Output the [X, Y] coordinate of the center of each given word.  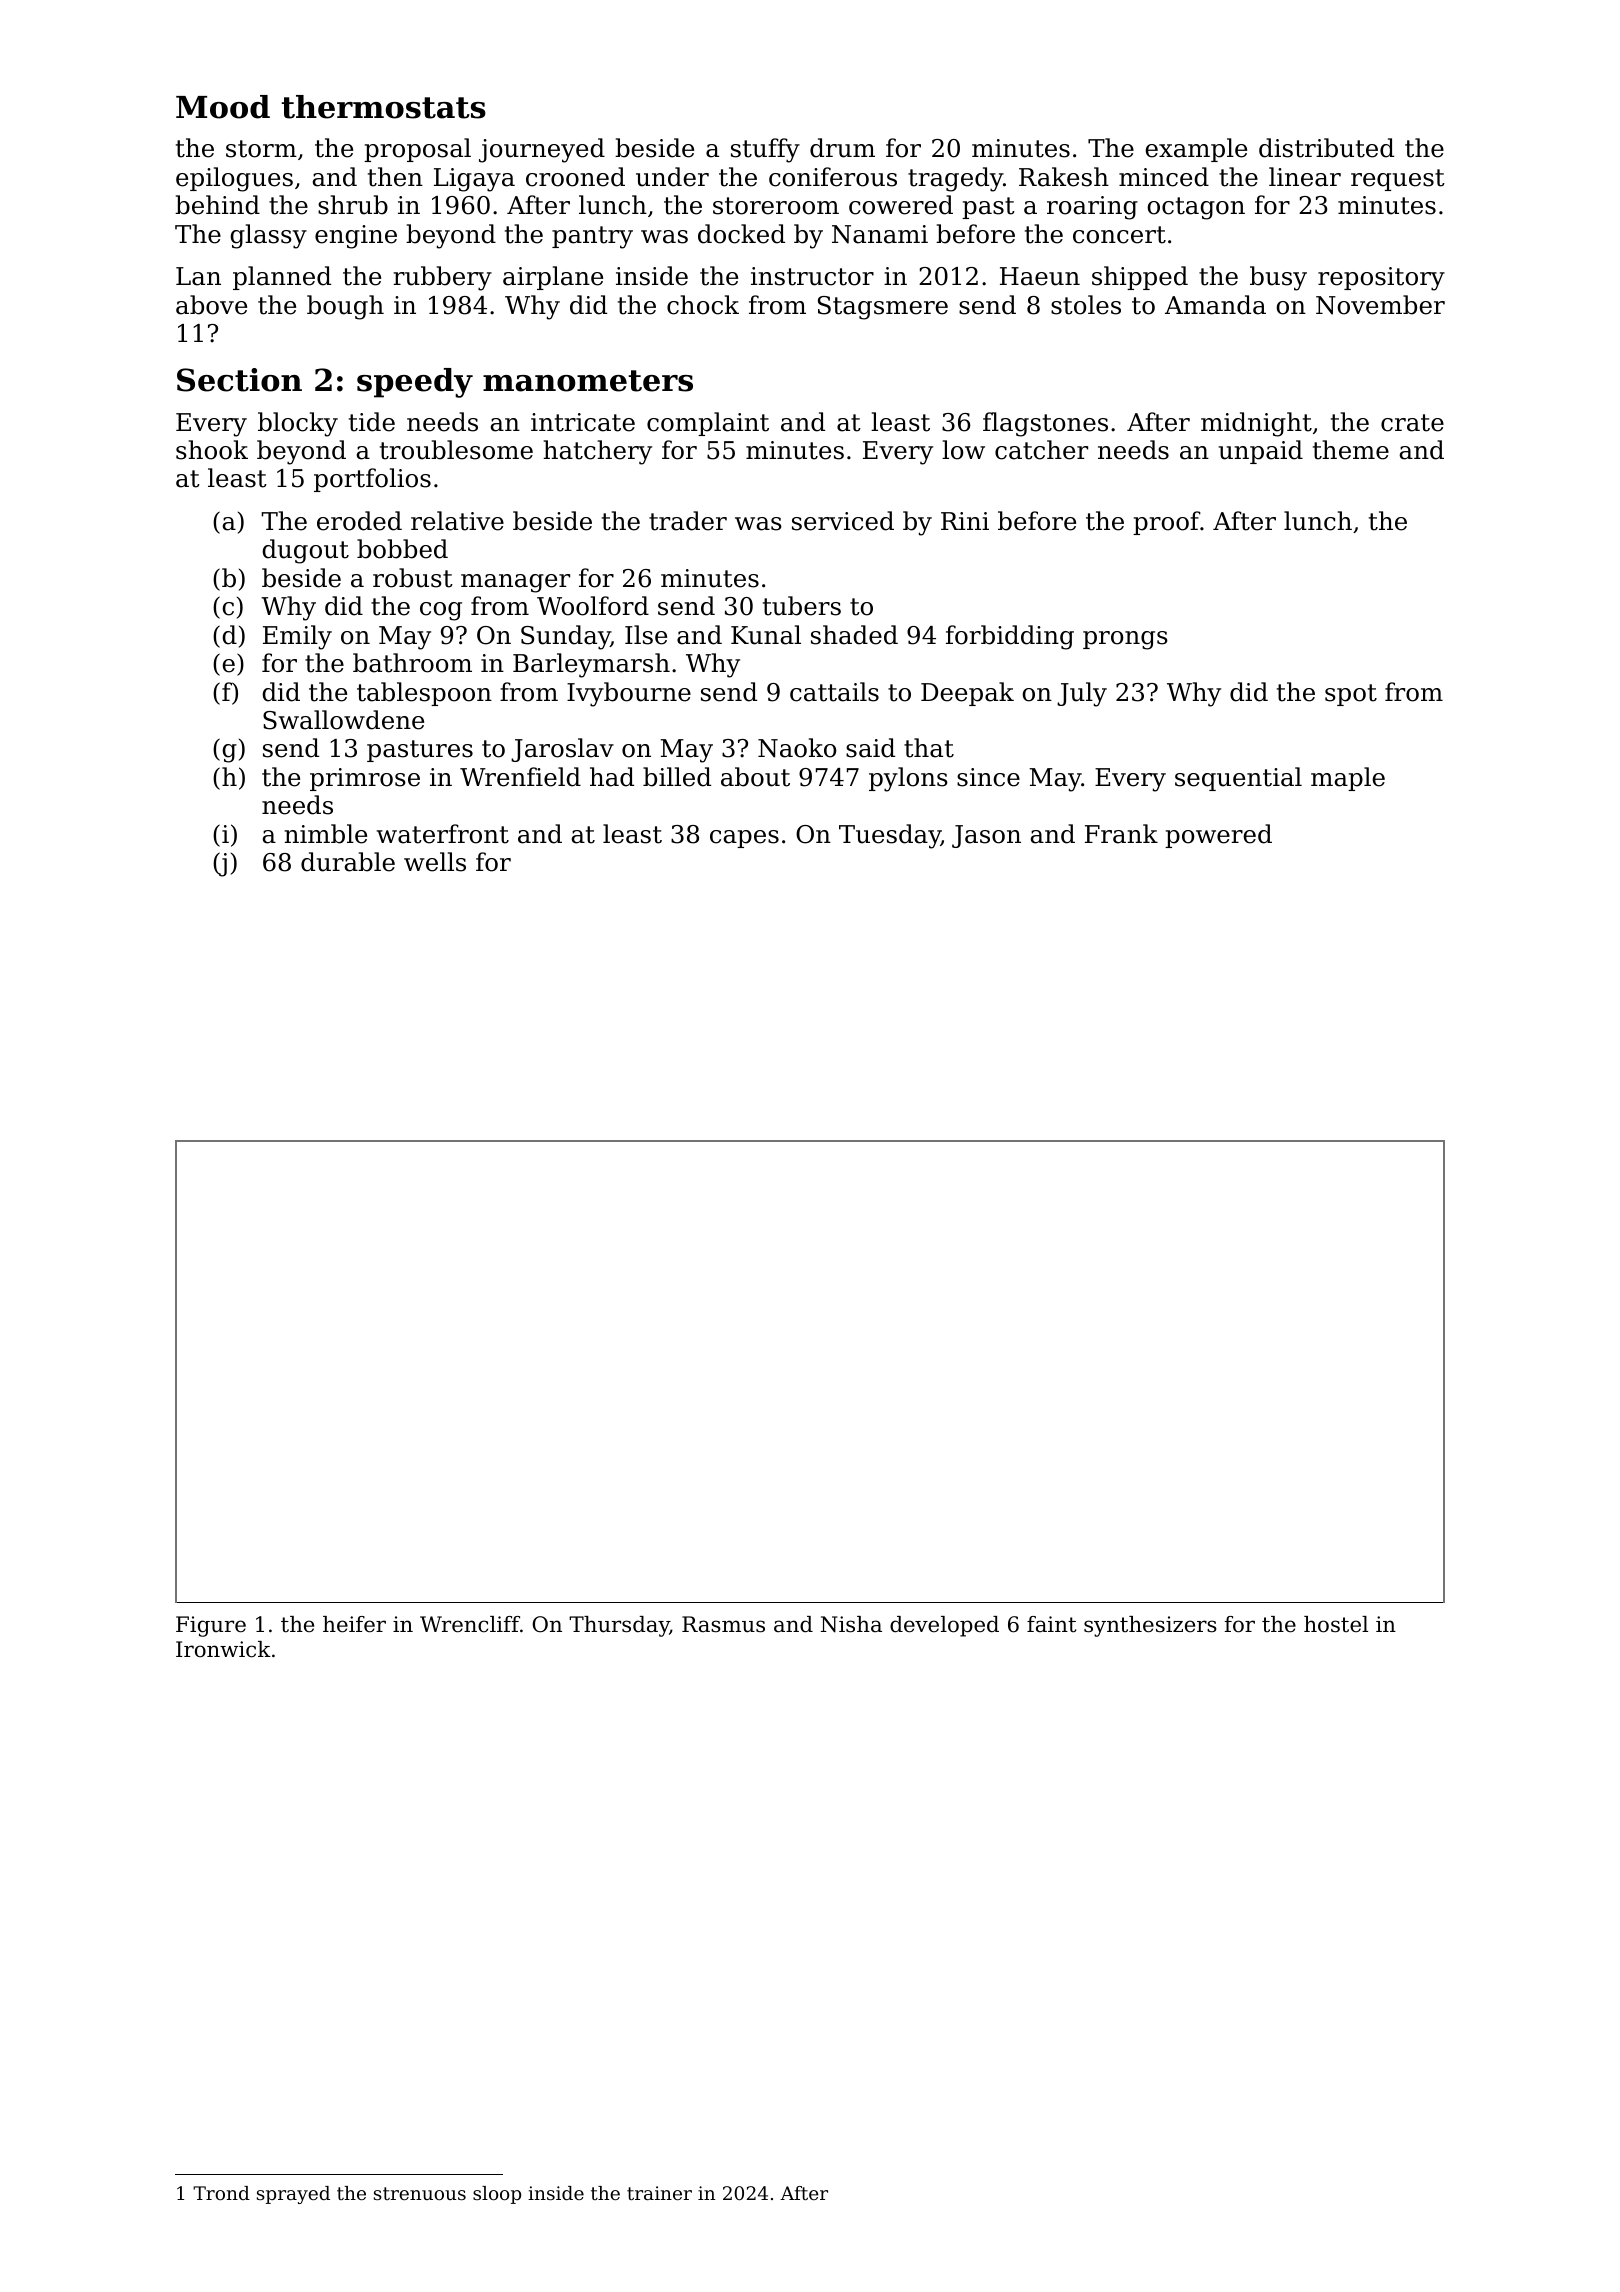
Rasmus [723, 1624]
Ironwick [223, 1649]
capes [744, 839]
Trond [221, 2193]
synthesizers [1150, 1626]
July [1082, 694]
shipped [1140, 278]
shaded [854, 635]
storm [261, 149]
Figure [211, 1626]
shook [212, 450]
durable [348, 862]
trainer [659, 2193]
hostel [1336, 1624]
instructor [812, 276]
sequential [1238, 779]
